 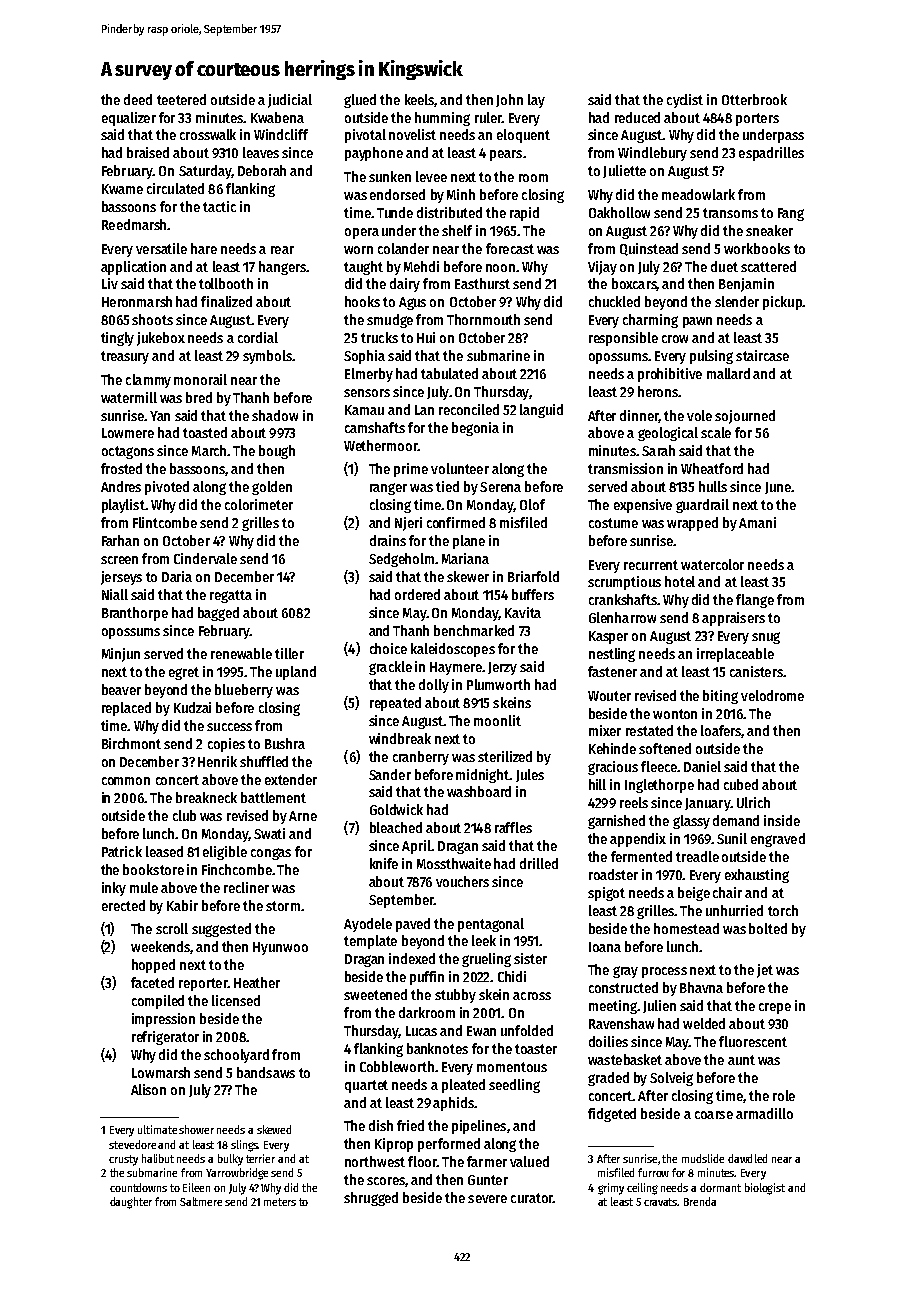 What do you see at coordinates (782, 820) in the image?
I see `inside` at bounding box center [782, 820].
